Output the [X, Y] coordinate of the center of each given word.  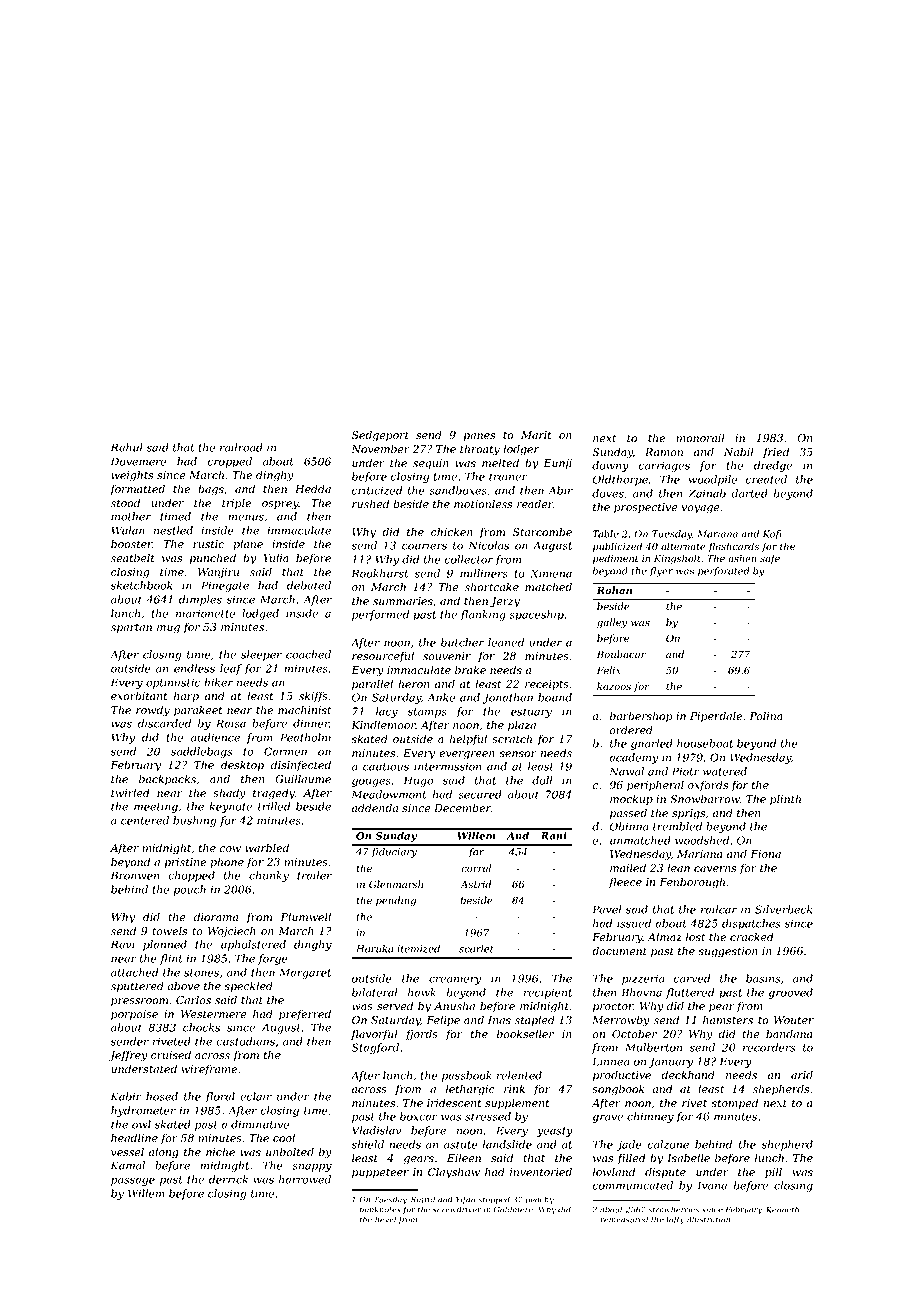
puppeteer [380, 1173]
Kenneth [782, 1209]
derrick [228, 1179]
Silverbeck [783, 909]
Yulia [276, 557]
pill [773, 1172]
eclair [256, 1096]
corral [476, 868]
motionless [483, 504]
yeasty [555, 1132]
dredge [773, 466]
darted [749, 493]
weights [132, 476]
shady [229, 794]
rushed [370, 503]
